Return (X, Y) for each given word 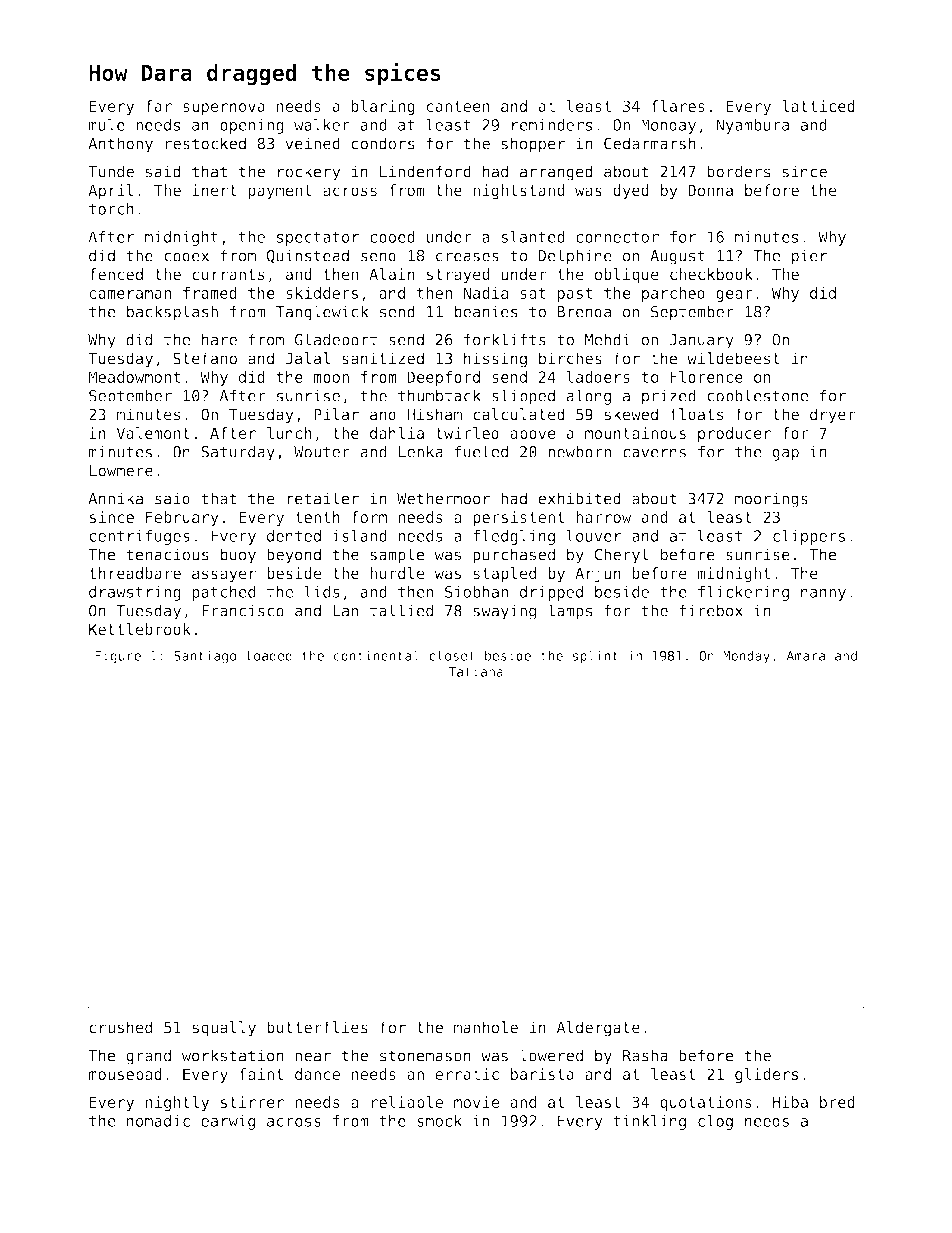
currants (228, 274)
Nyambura (752, 126)
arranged (556, 173)
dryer (833, 416)
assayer (224, 576)
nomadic (158, 1121)
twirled (467, 433)
